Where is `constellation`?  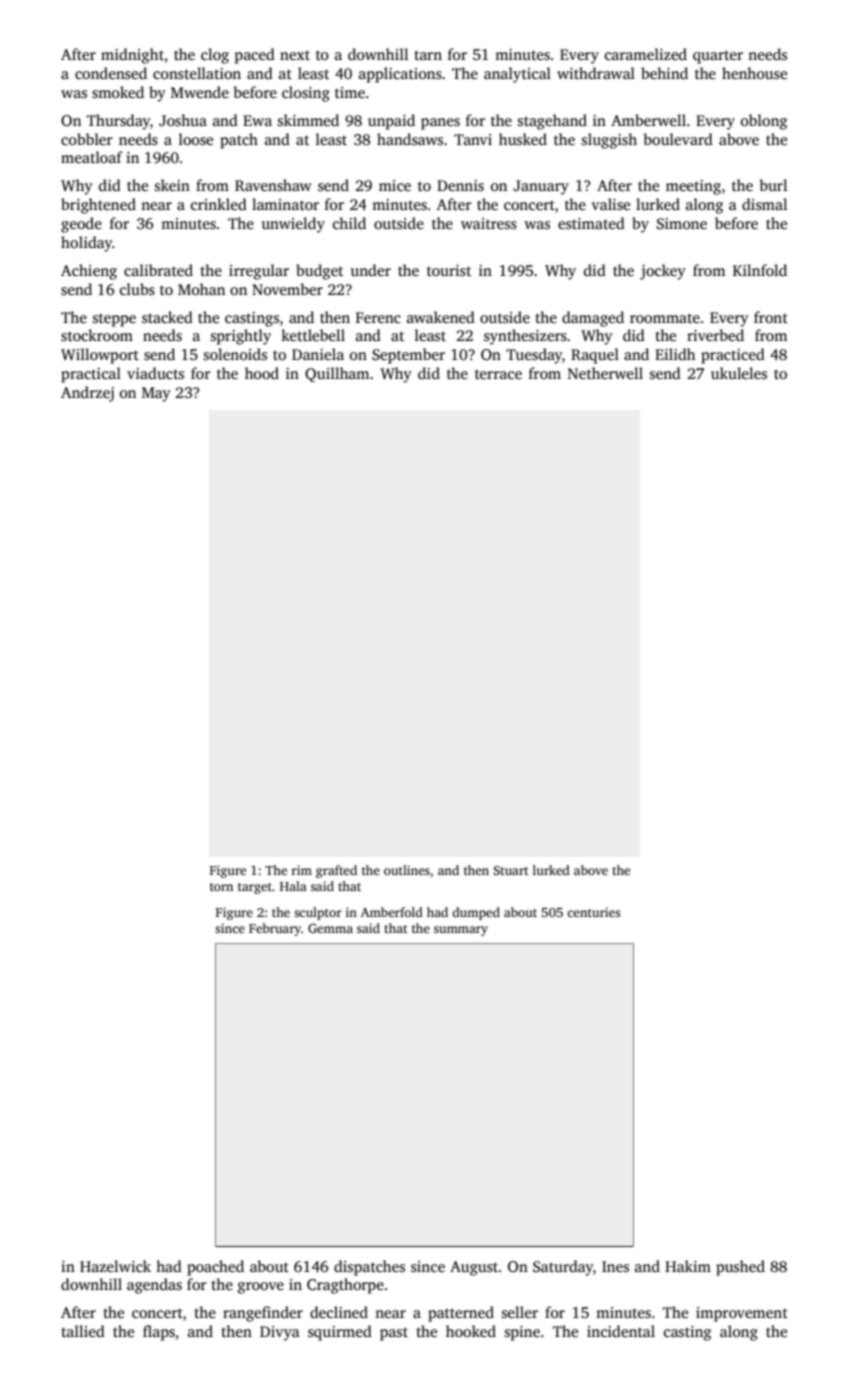 constellation is located at coordinates (197, 73).
